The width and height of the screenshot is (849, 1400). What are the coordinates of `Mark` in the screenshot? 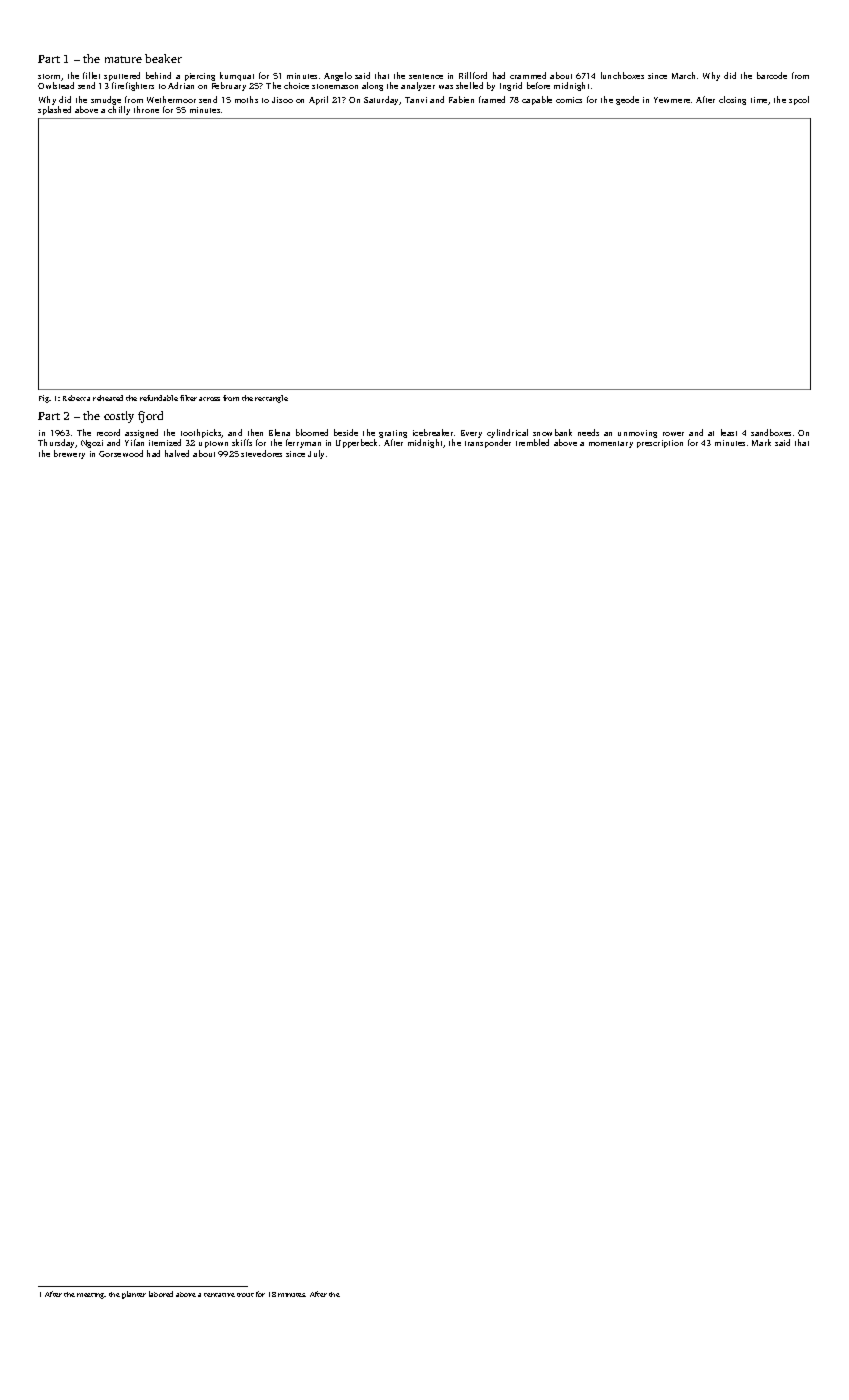 It's located at (761, 442).
